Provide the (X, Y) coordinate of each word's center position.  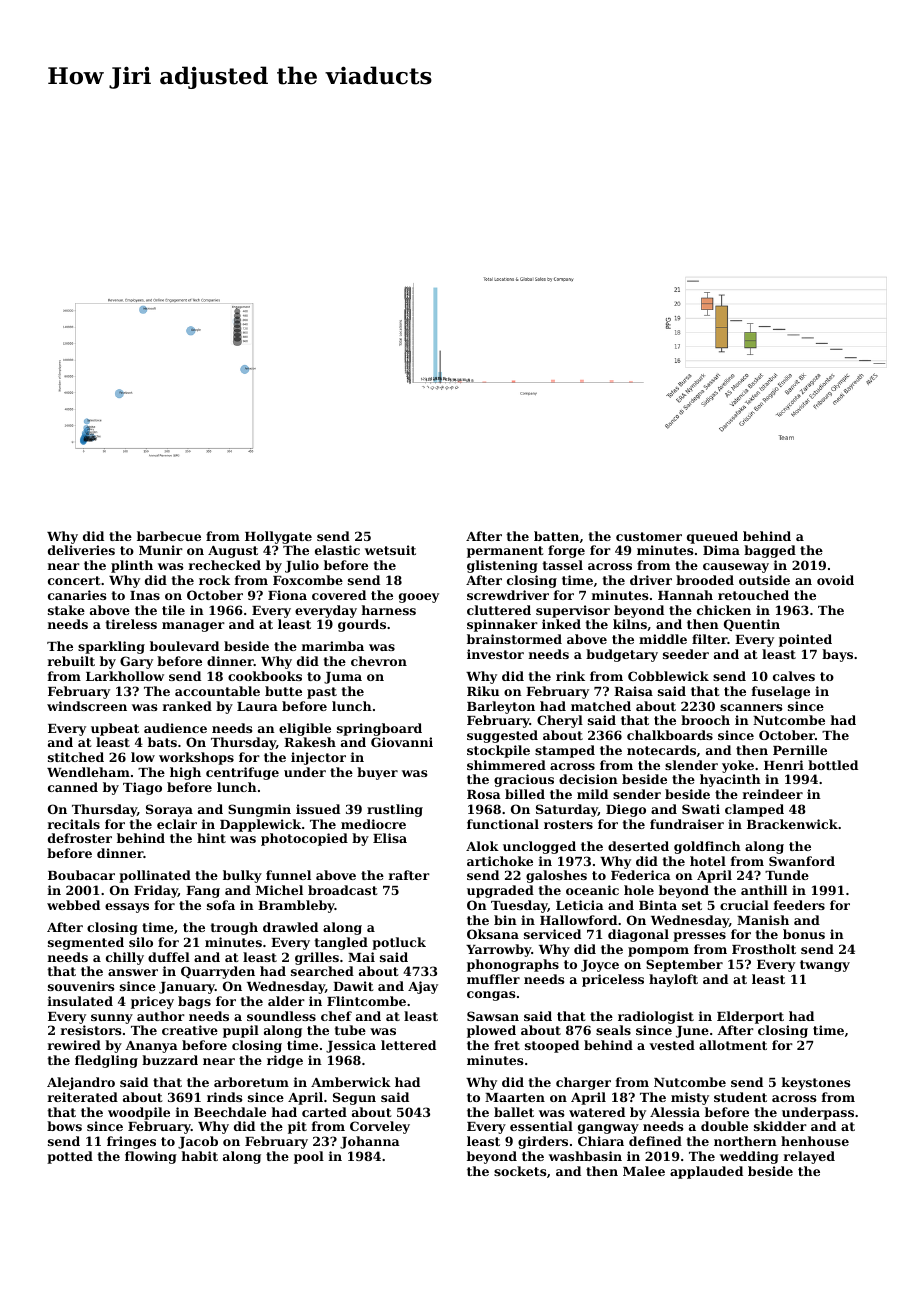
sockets (520, 1171)
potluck (399, 943)
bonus (804, 934)
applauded (706, 1172)
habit (200, 1156)
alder (286, 1001)
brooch (705, 720)
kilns (630, 624)
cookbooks (265, 676)
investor (495, 654)
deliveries (81, 550)
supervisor (573, 611)
